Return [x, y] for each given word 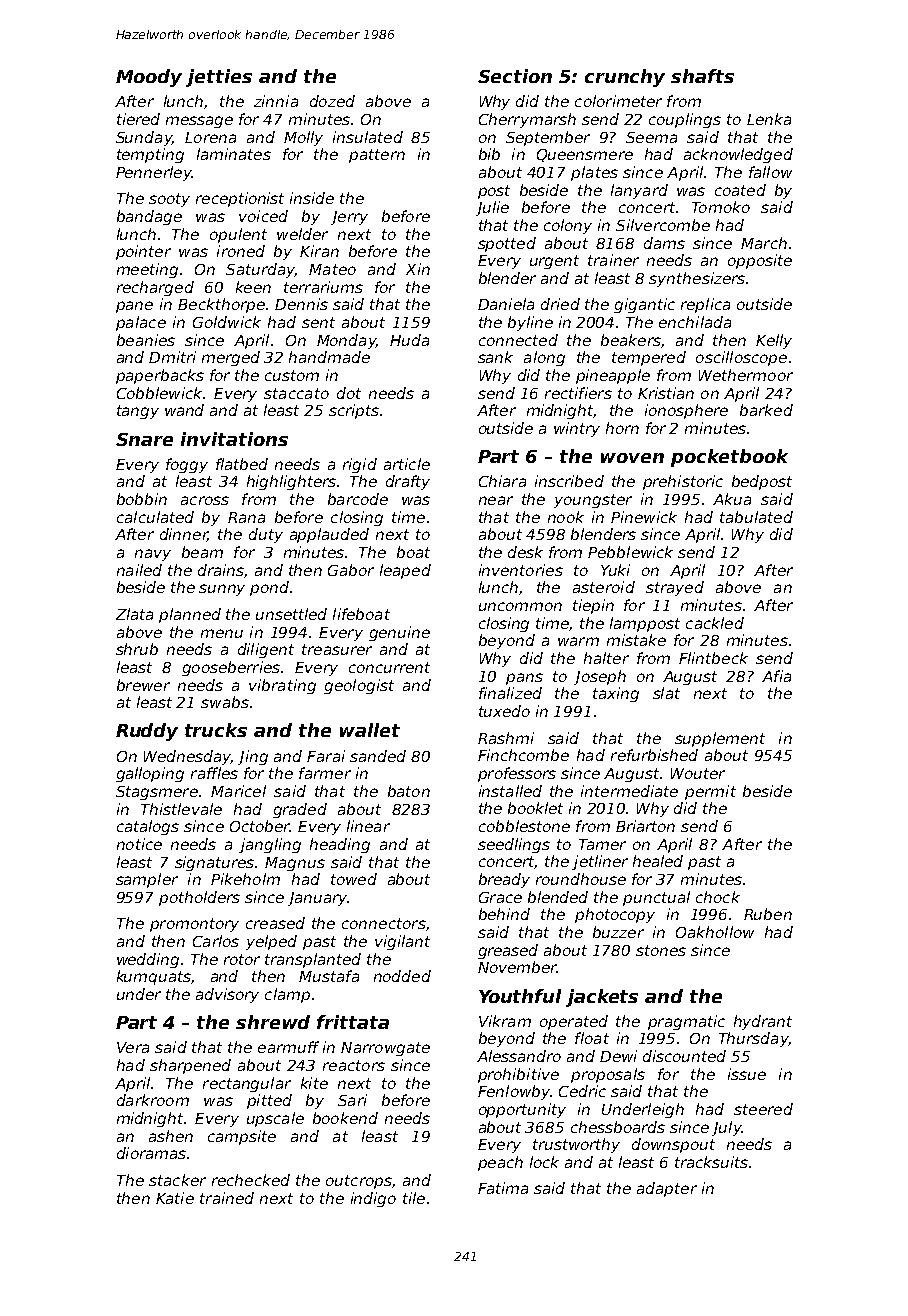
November [517, 967]
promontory [194, 925]
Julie [492, 208]
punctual [656, 898]
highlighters [291, 482]
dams [664, 243]
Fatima [503, 1188]
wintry [577, 429]
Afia [776, 676]
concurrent [389, 667]
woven [632, 458]
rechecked [251, 1180]
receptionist [240, 199]
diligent [266, 650]
